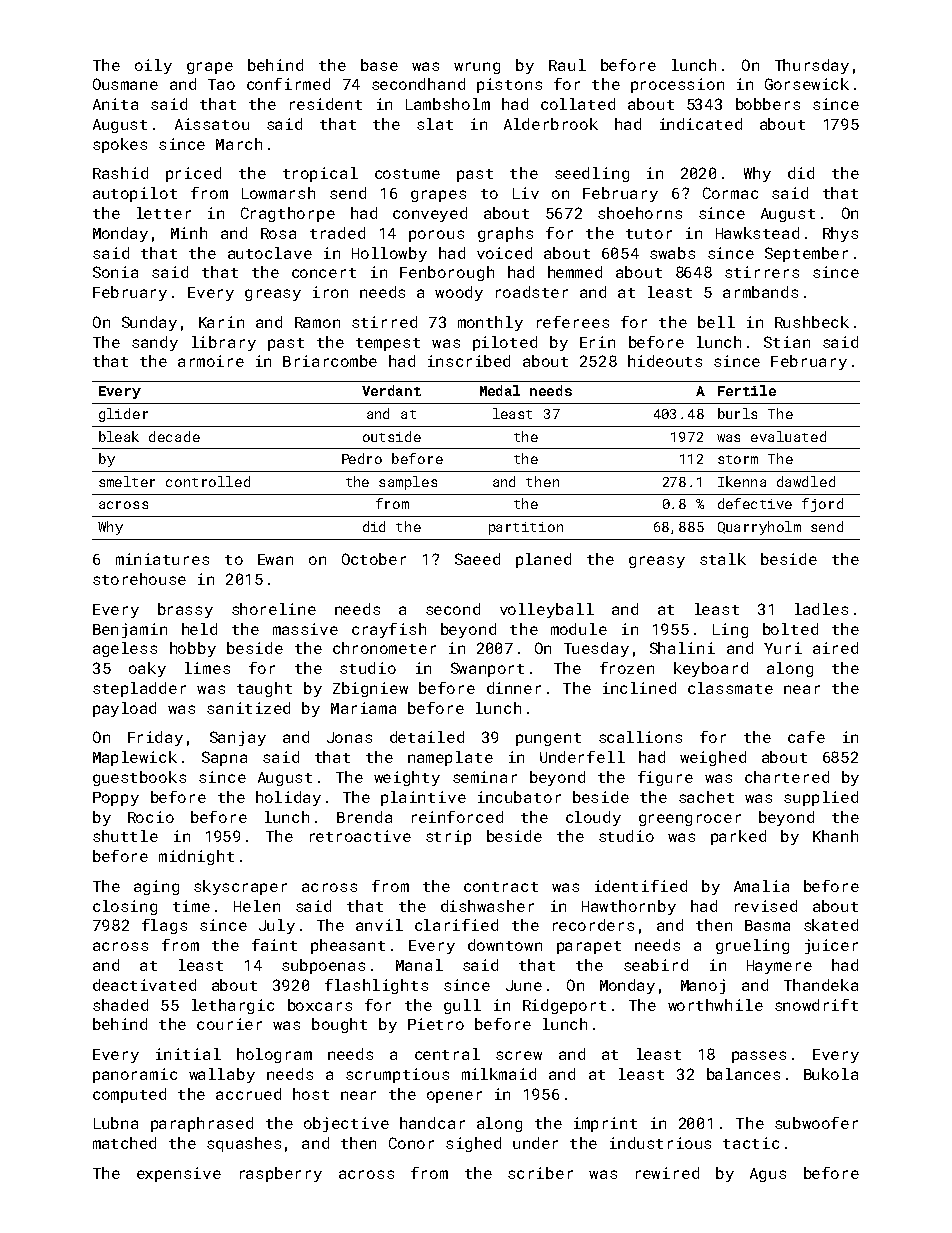 The height and width of the screenshot is (1233, 952). What do you see at coordinates (119, 436) in the screenshot?
I see `bleak` at bounding box center [119, 436].
